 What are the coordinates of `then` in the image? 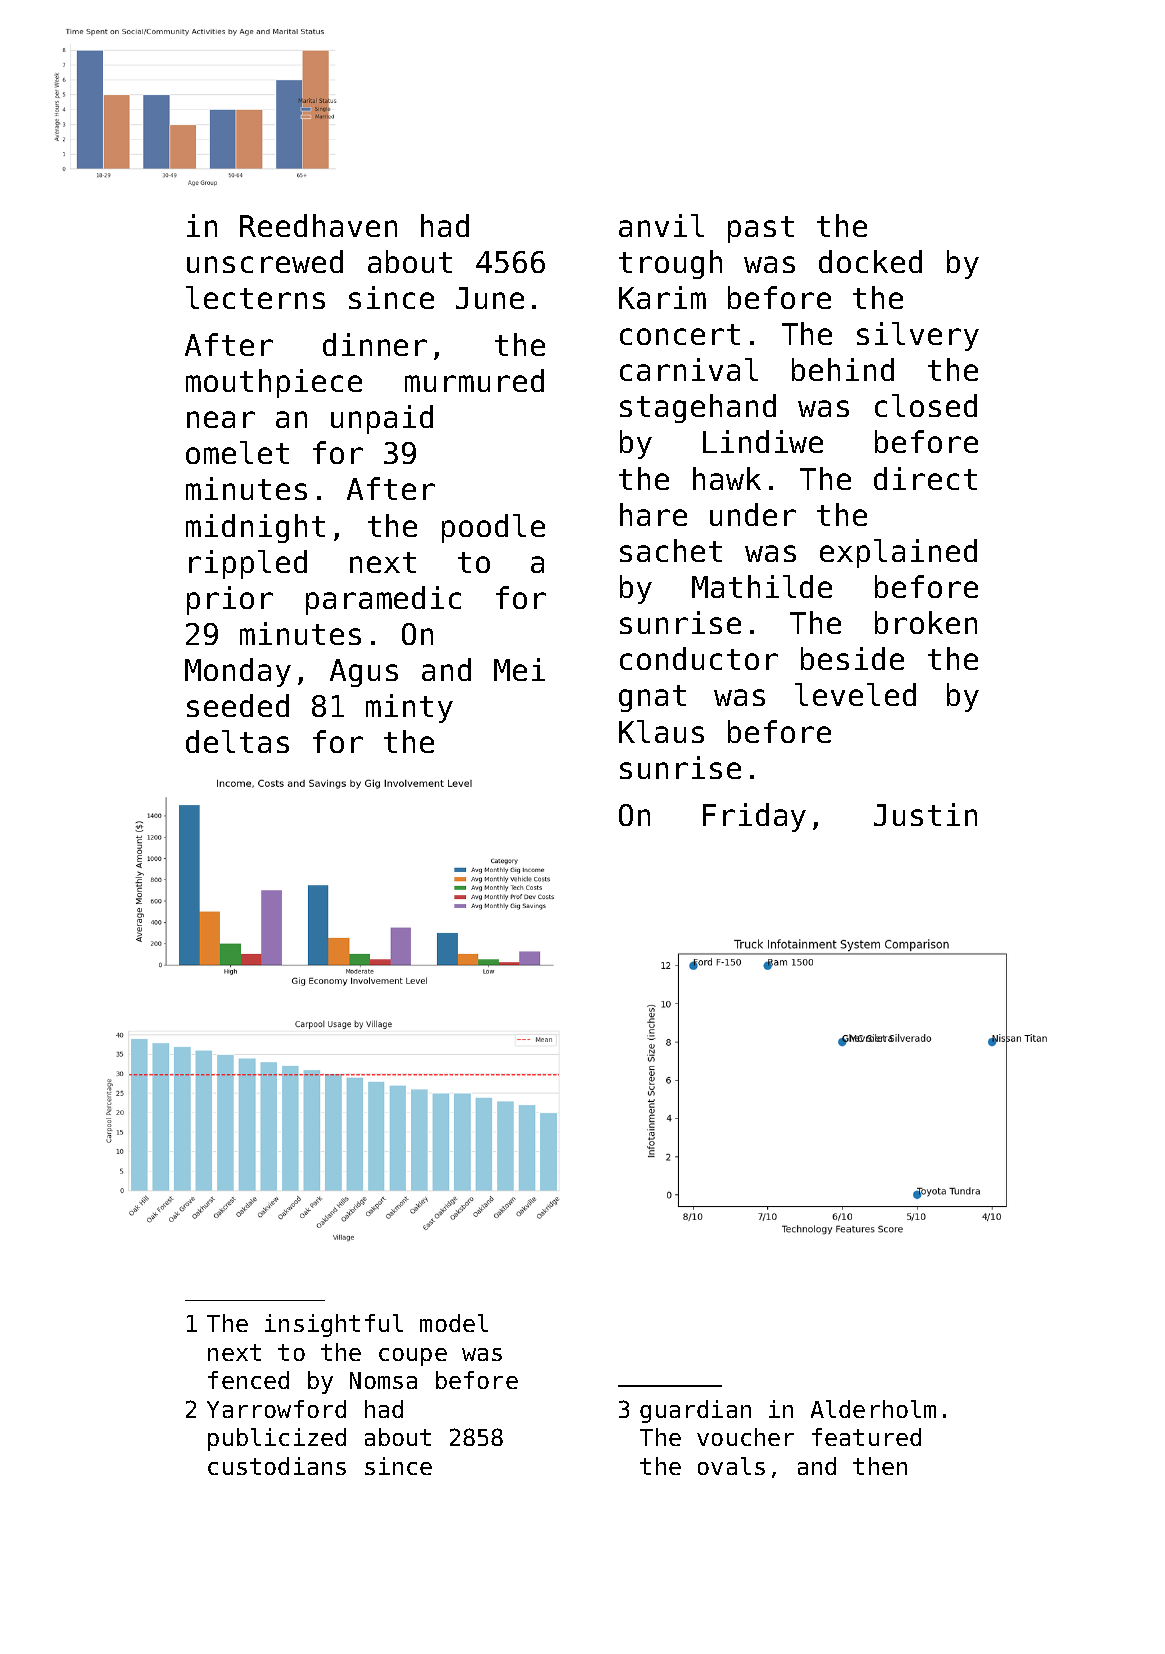 It's located at (880, 1466).
